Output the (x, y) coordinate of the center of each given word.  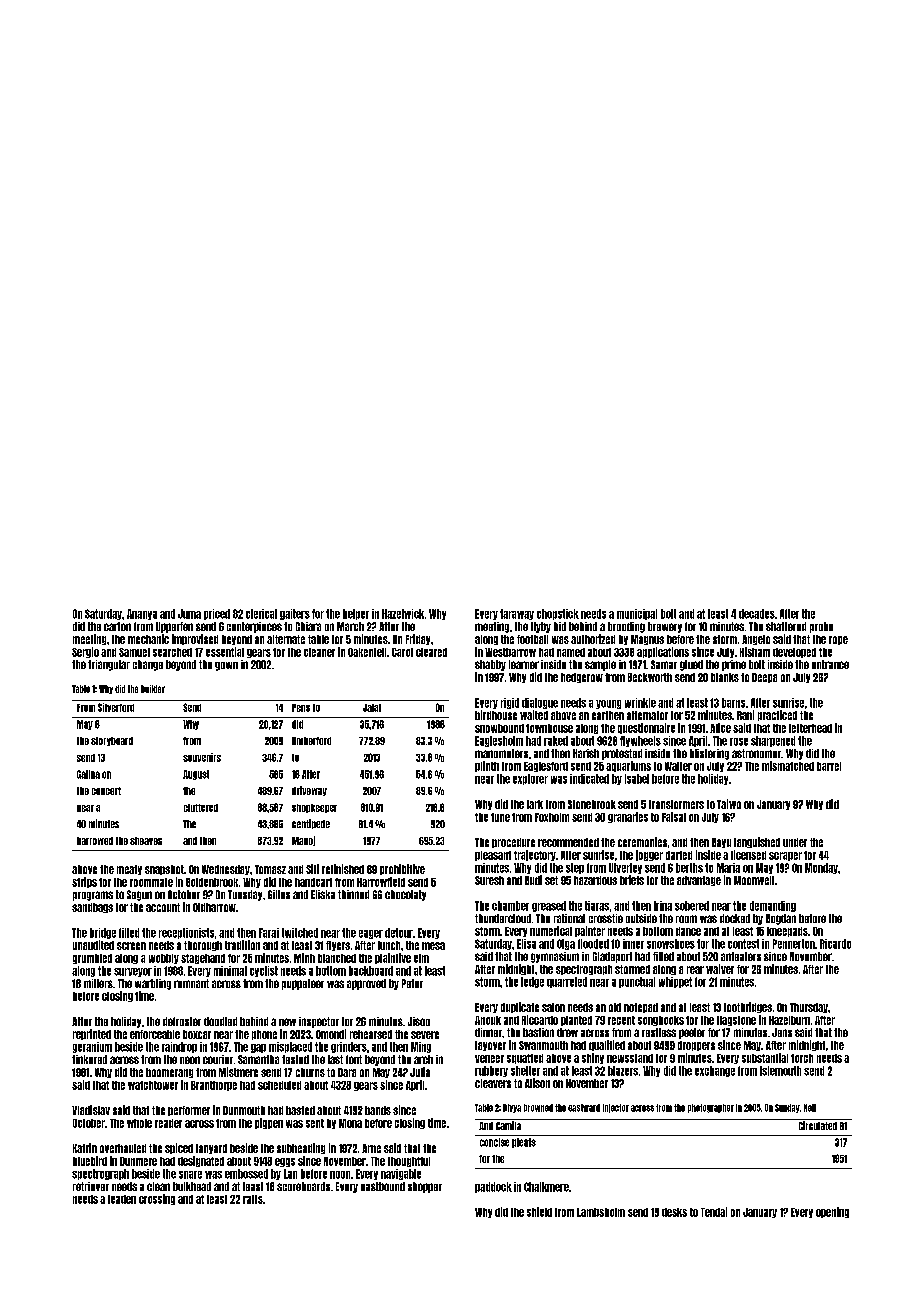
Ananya (142, 614)
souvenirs (202, 757)
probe (821, 627)
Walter (678, 766)
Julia (420, 1072)
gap (258, 1048)
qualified (607, 1045)
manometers (501, 753)
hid (560, 626)
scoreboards (303, 1186)
